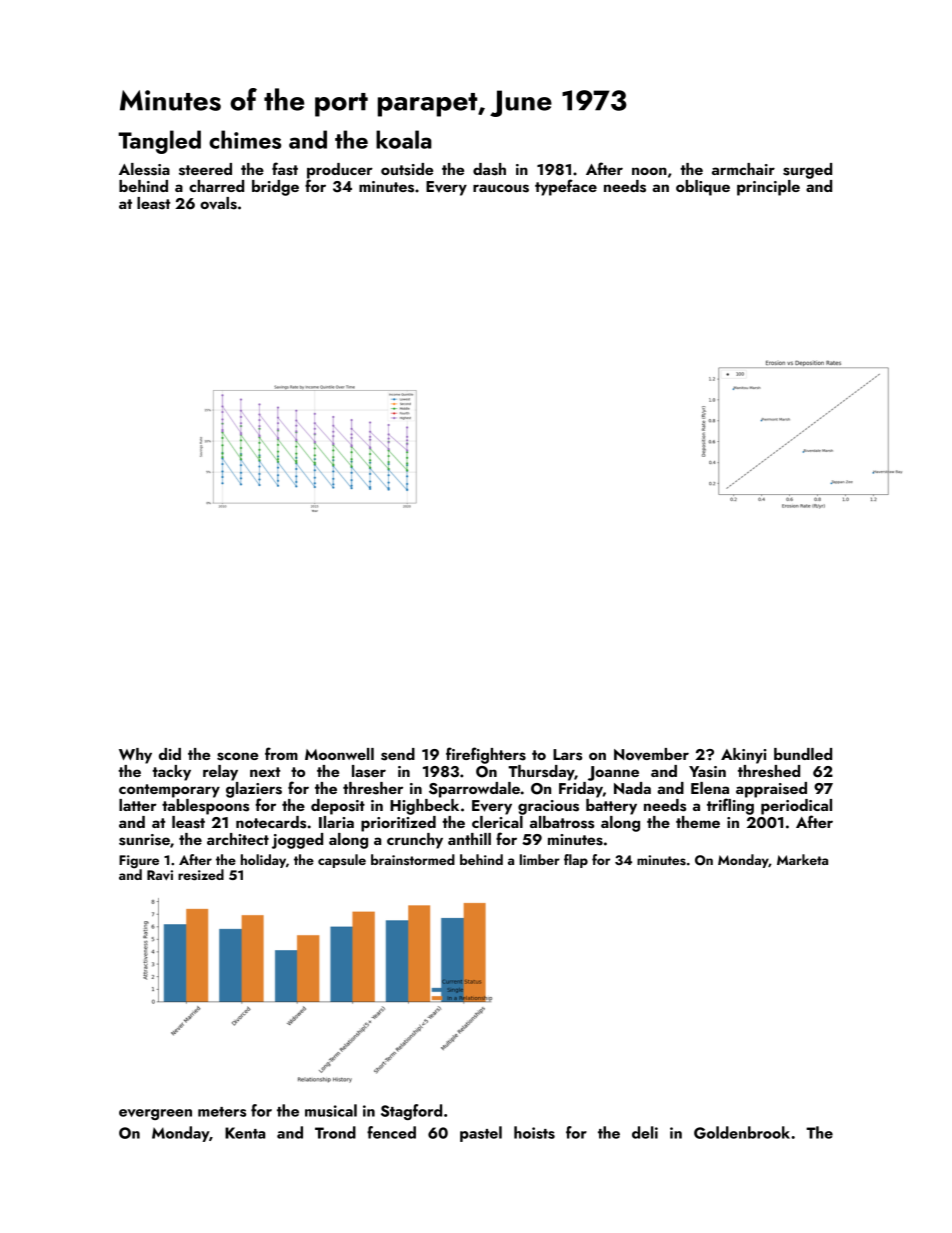  What do you see at coordinates (768, 188) in the screenshot?
I see `principle` at bounding box center [768, 188].
